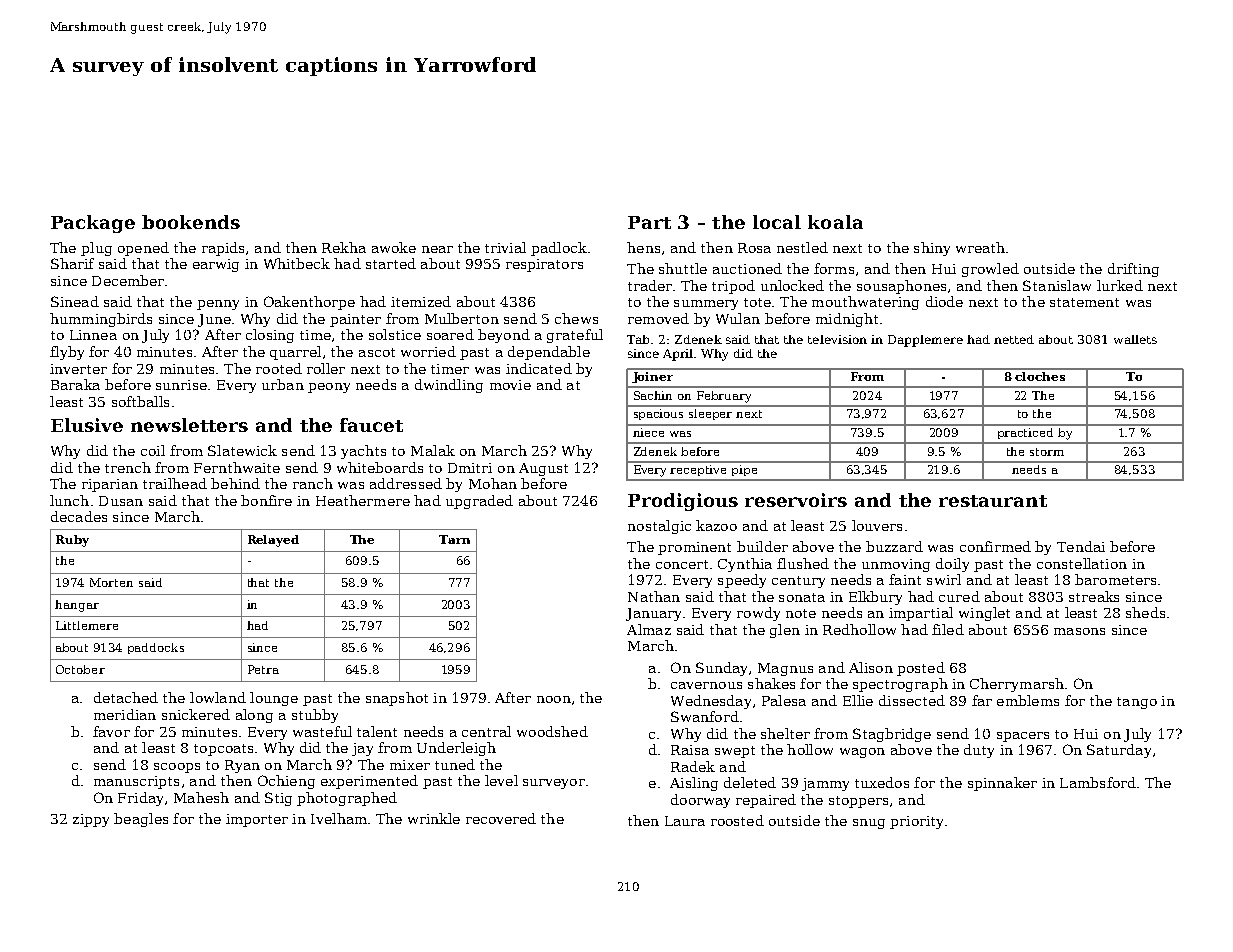  I want to click on prominent, so click(694, 548).
